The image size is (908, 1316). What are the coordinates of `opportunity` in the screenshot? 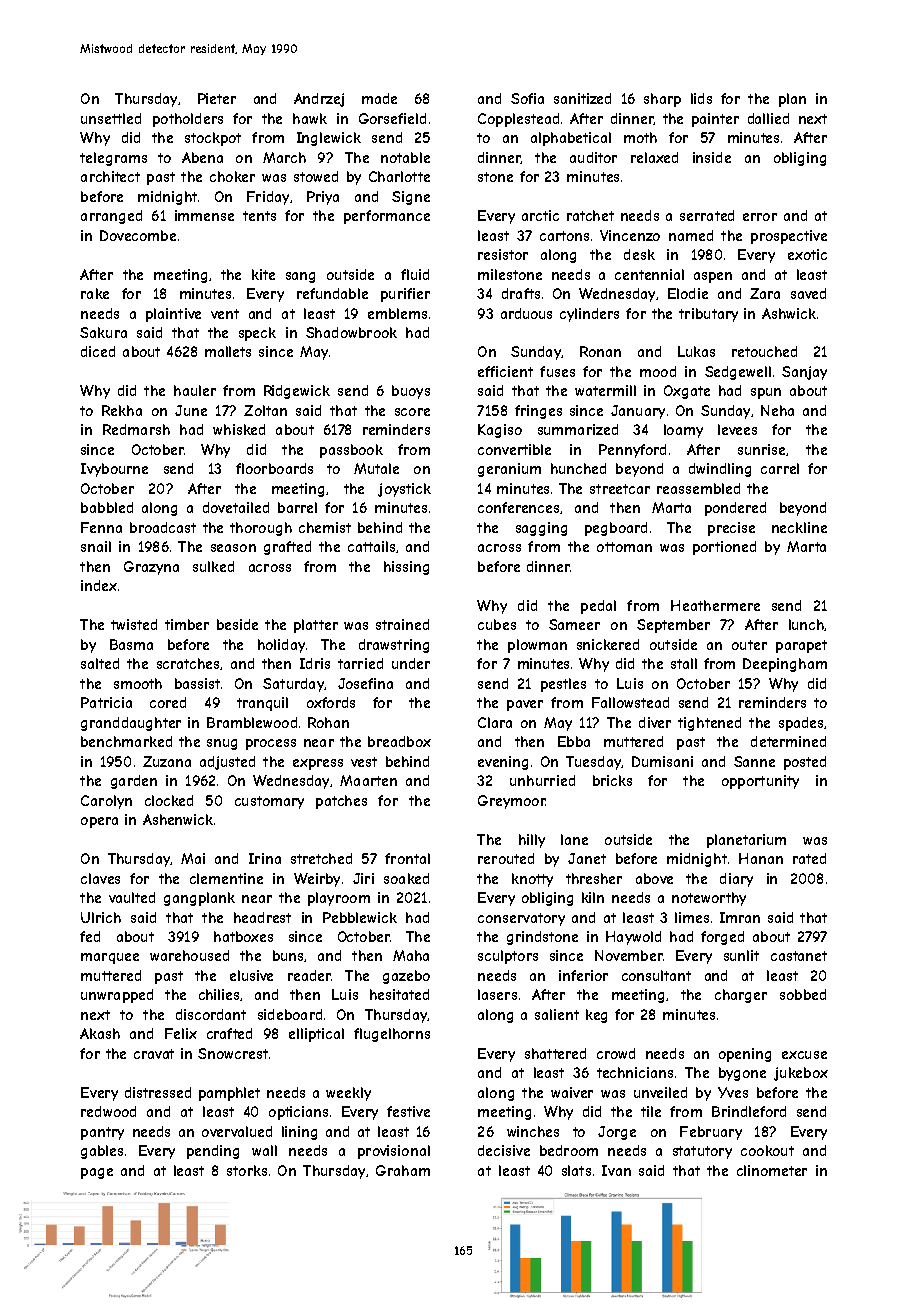 It's located at (760, 782).
